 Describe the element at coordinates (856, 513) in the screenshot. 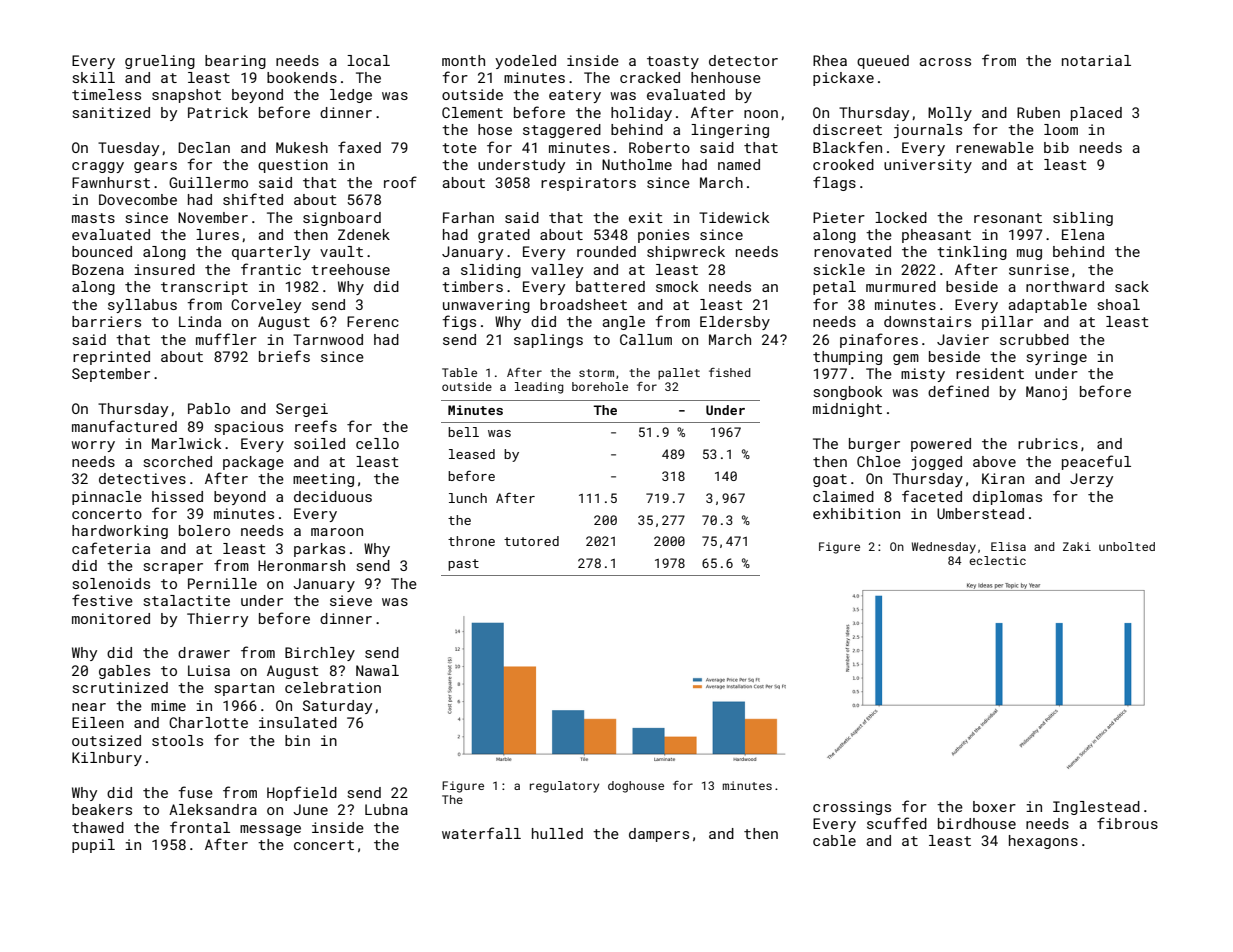

I see `exhibition` at that location.
